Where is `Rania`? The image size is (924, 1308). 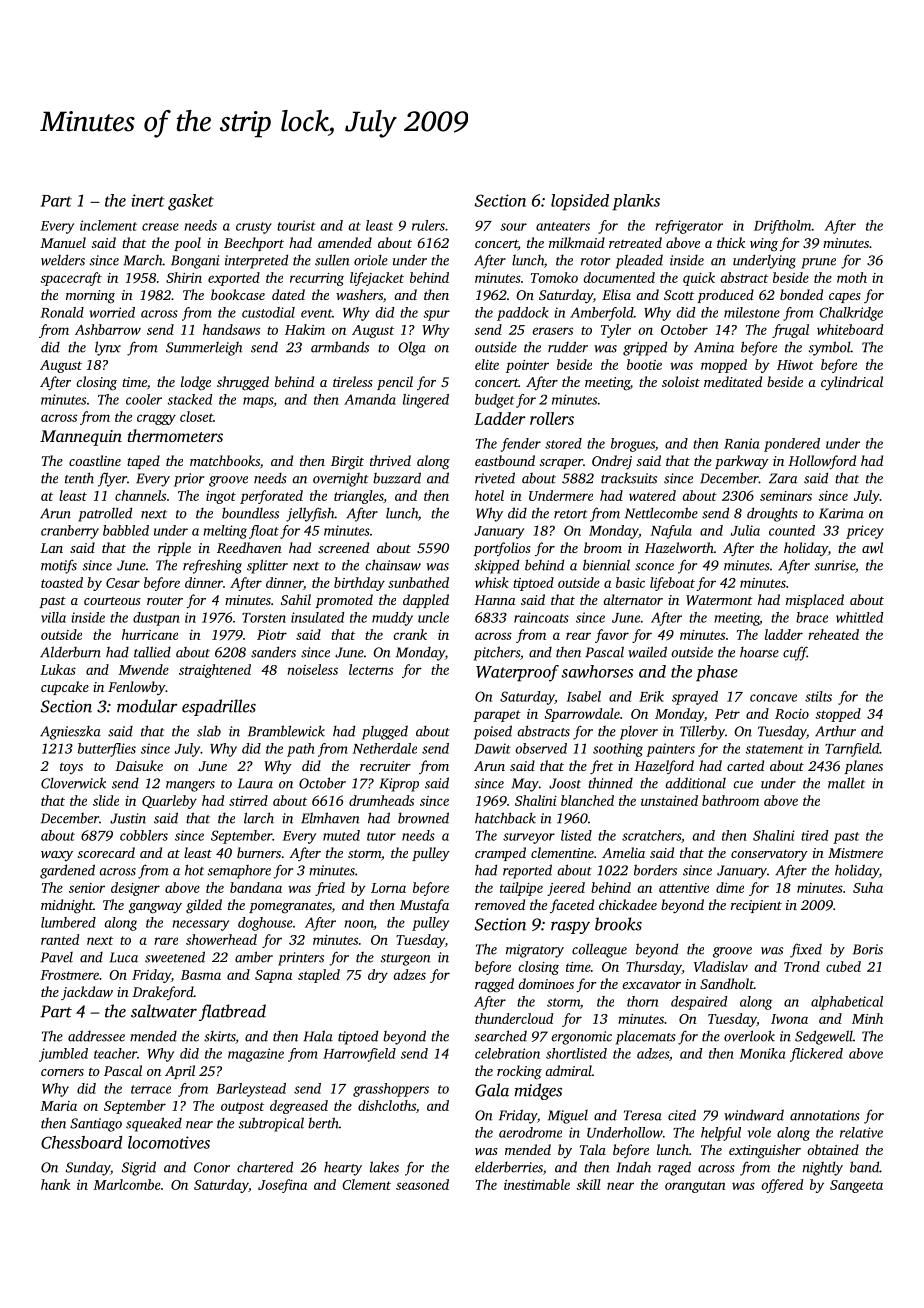
Rania is located at coordinates (741, 443).
